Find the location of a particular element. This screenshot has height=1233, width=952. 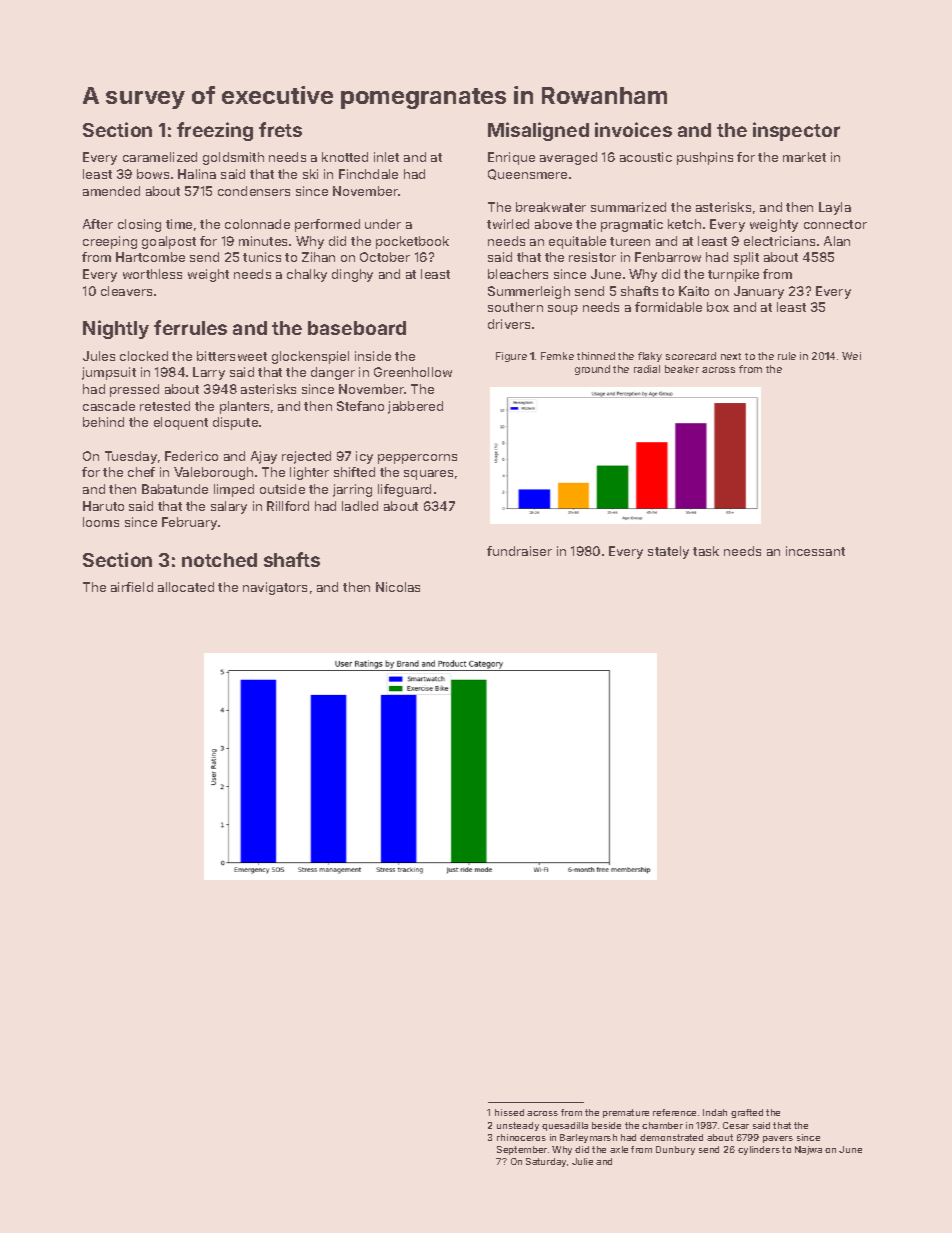

unsteady is located at coordinates (518, 1126).
